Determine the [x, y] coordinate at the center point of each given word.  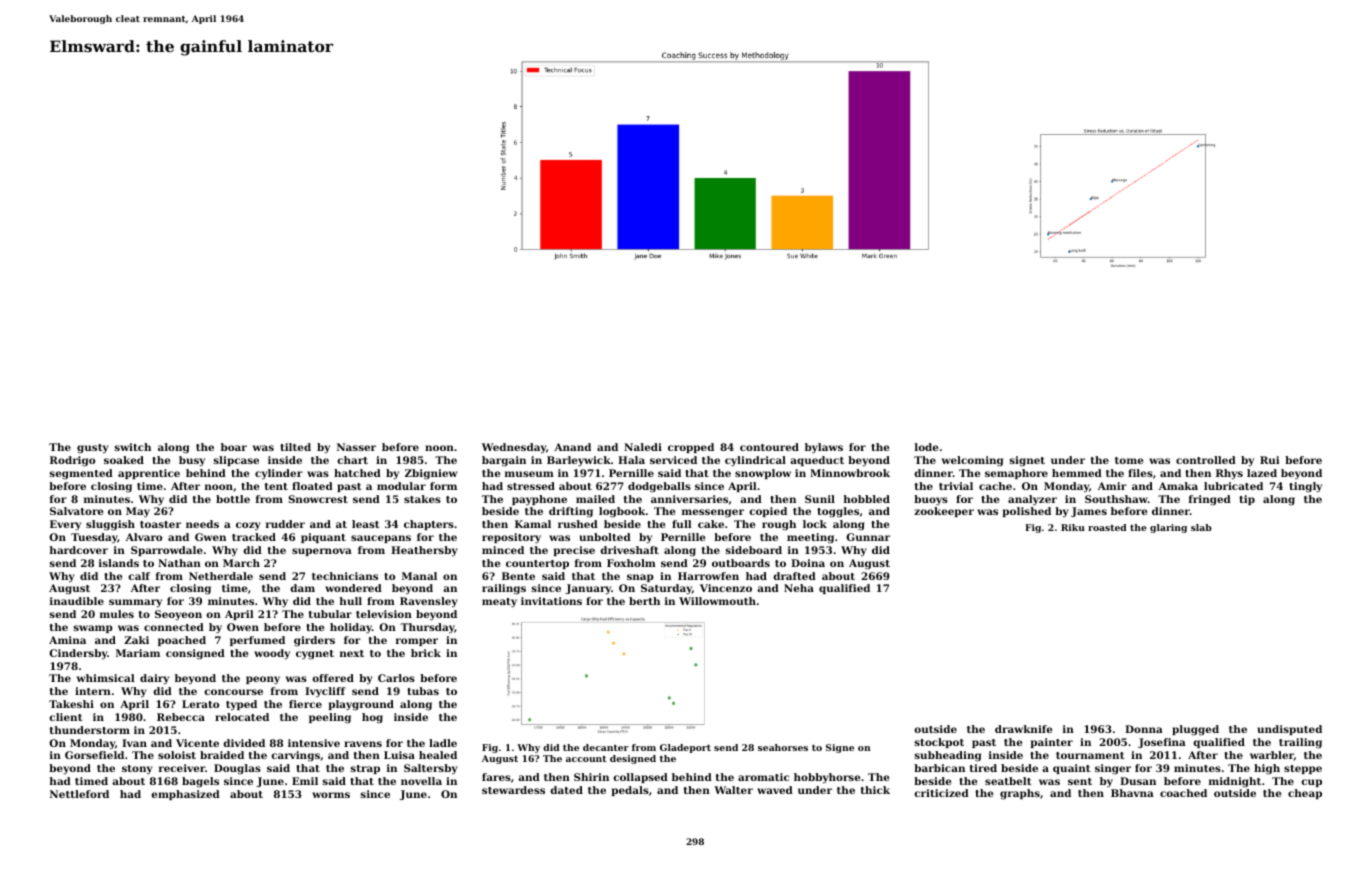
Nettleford [79, 794]
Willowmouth [717, 601]
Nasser [356, 447]
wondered [353, 588]
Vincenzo [726, 588]
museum [529, 474]
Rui [1270, 460]
